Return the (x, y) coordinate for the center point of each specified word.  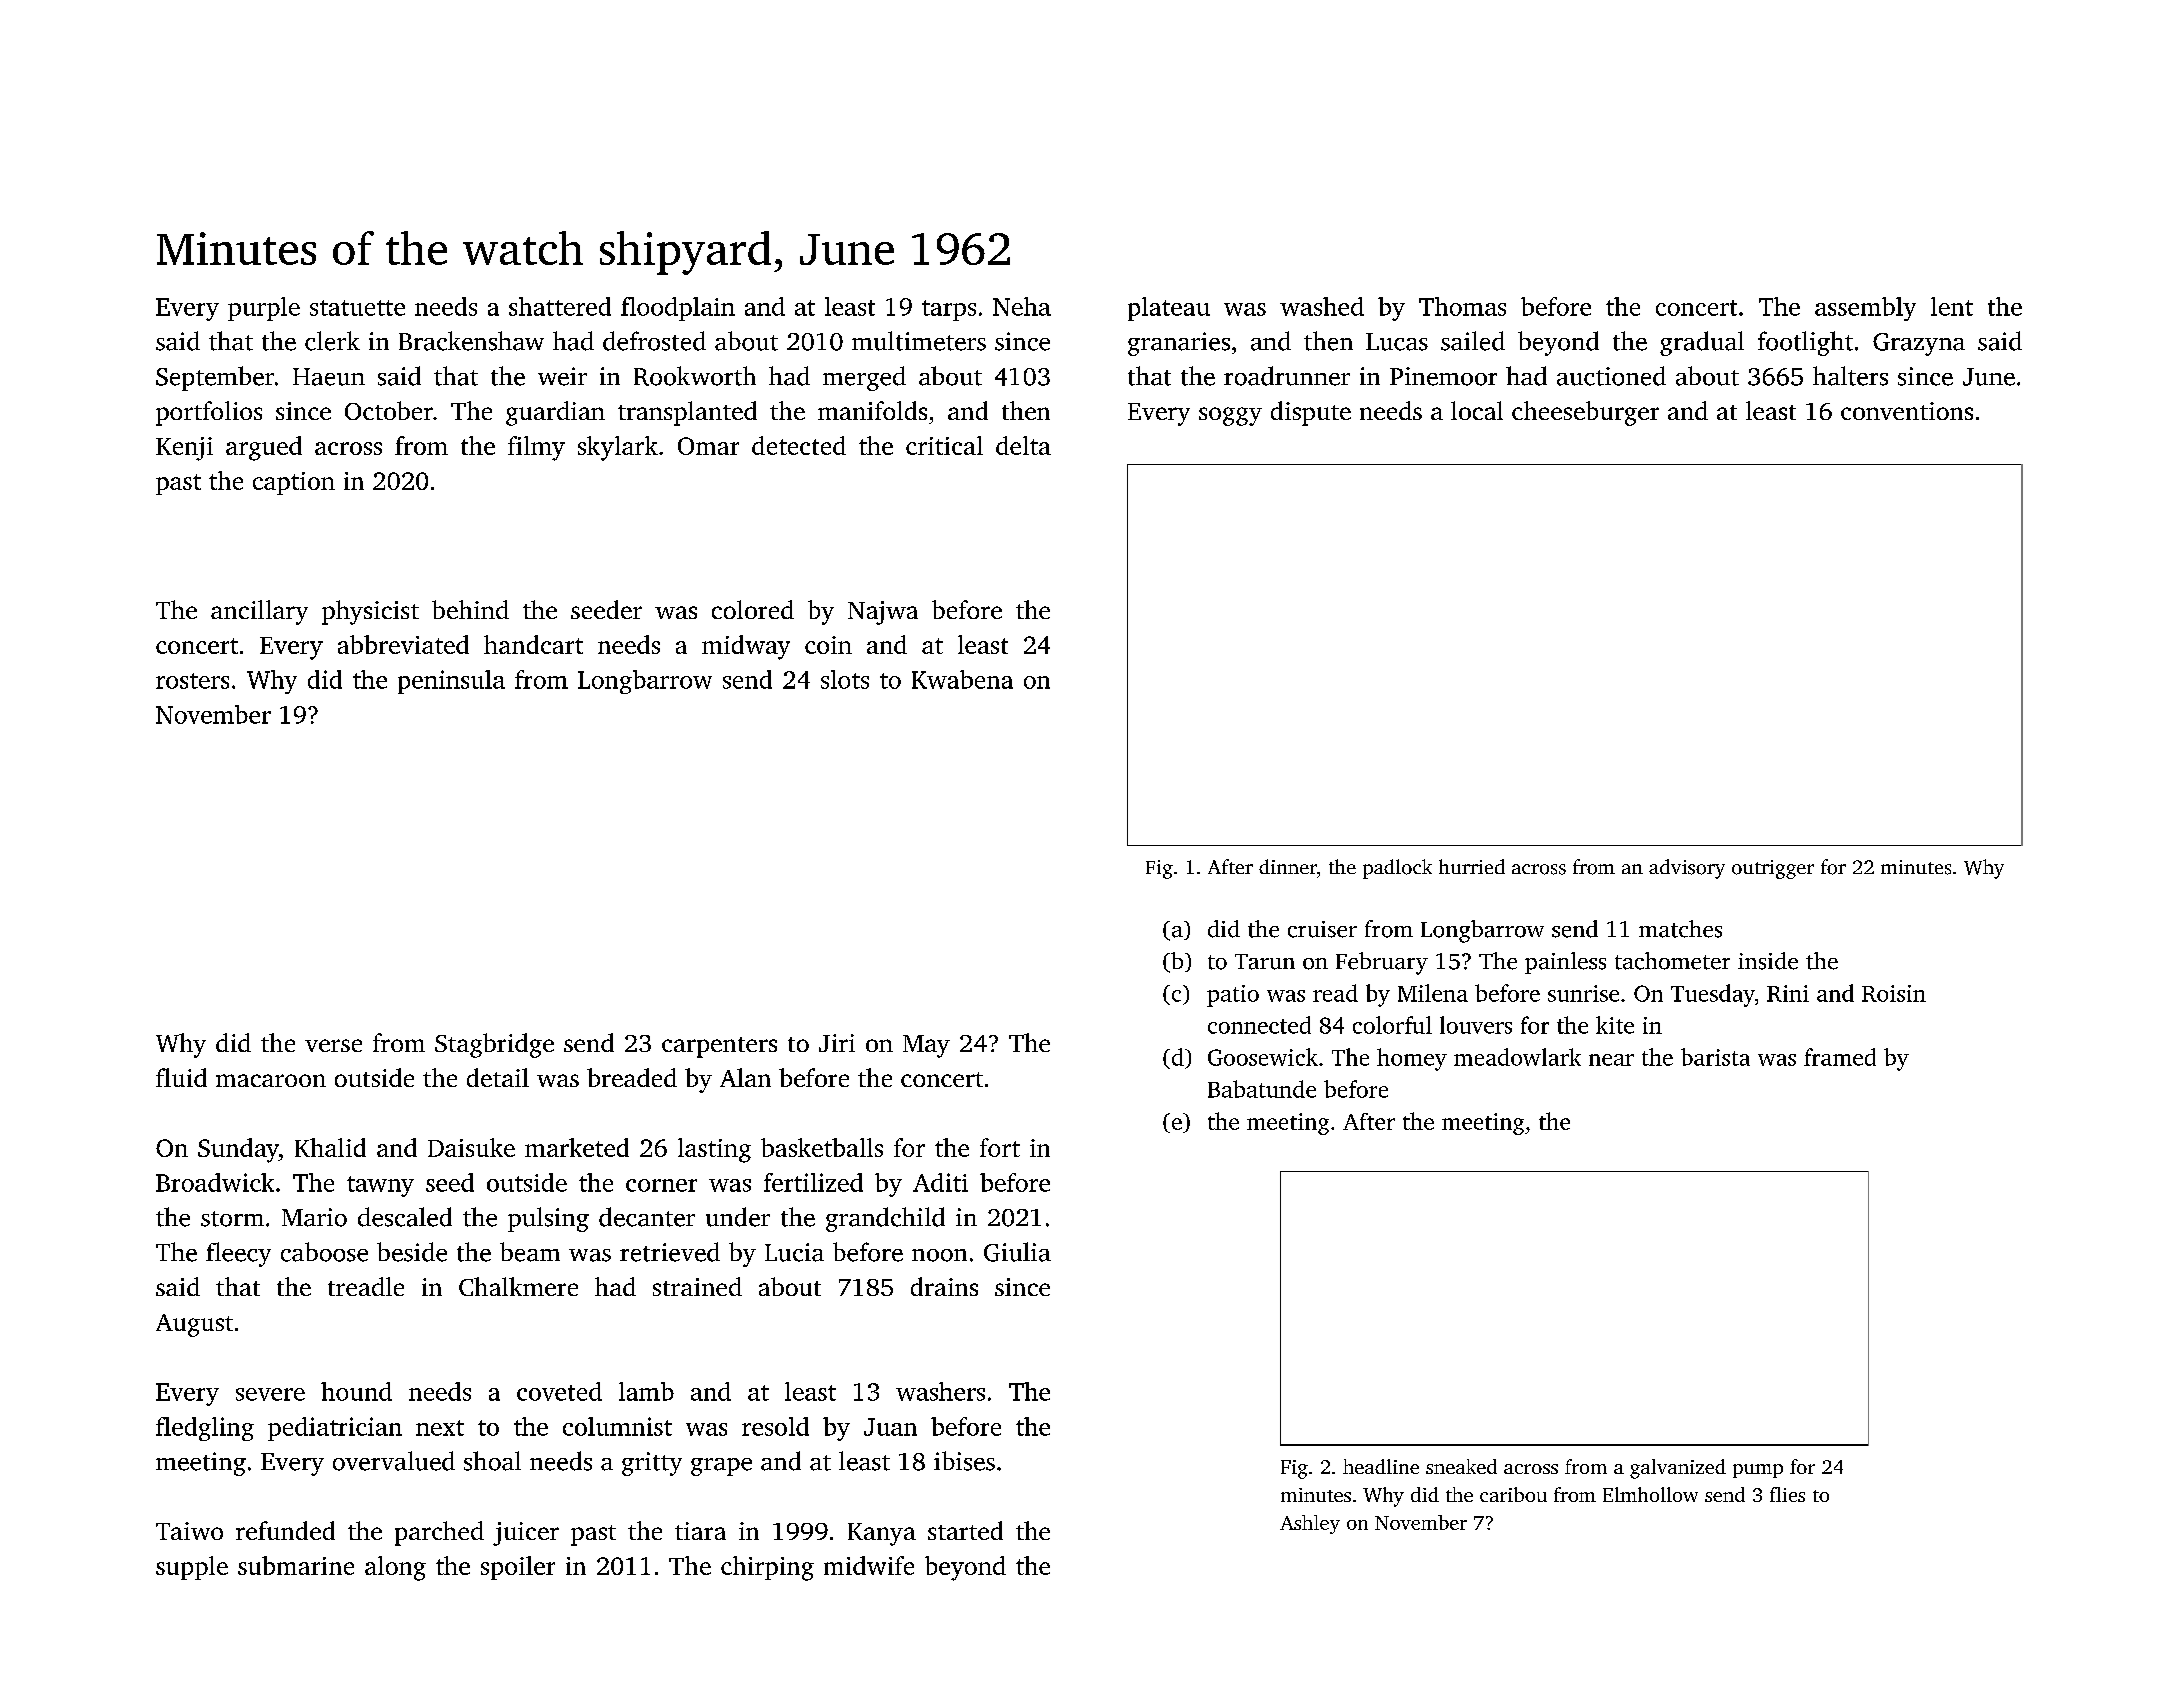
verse (333, 1045)
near (1611, 1060)
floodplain (678, 309)
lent (1952, 306)
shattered (560, 306)
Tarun (1265, 962)
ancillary (259, 612)
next (440, 1428)
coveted (559, 1391)
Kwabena (962, 679)
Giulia (1017, 1252)
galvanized (1678, 1469)
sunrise (1583, 993)
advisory (1687, 869)
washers (940, 1391)
